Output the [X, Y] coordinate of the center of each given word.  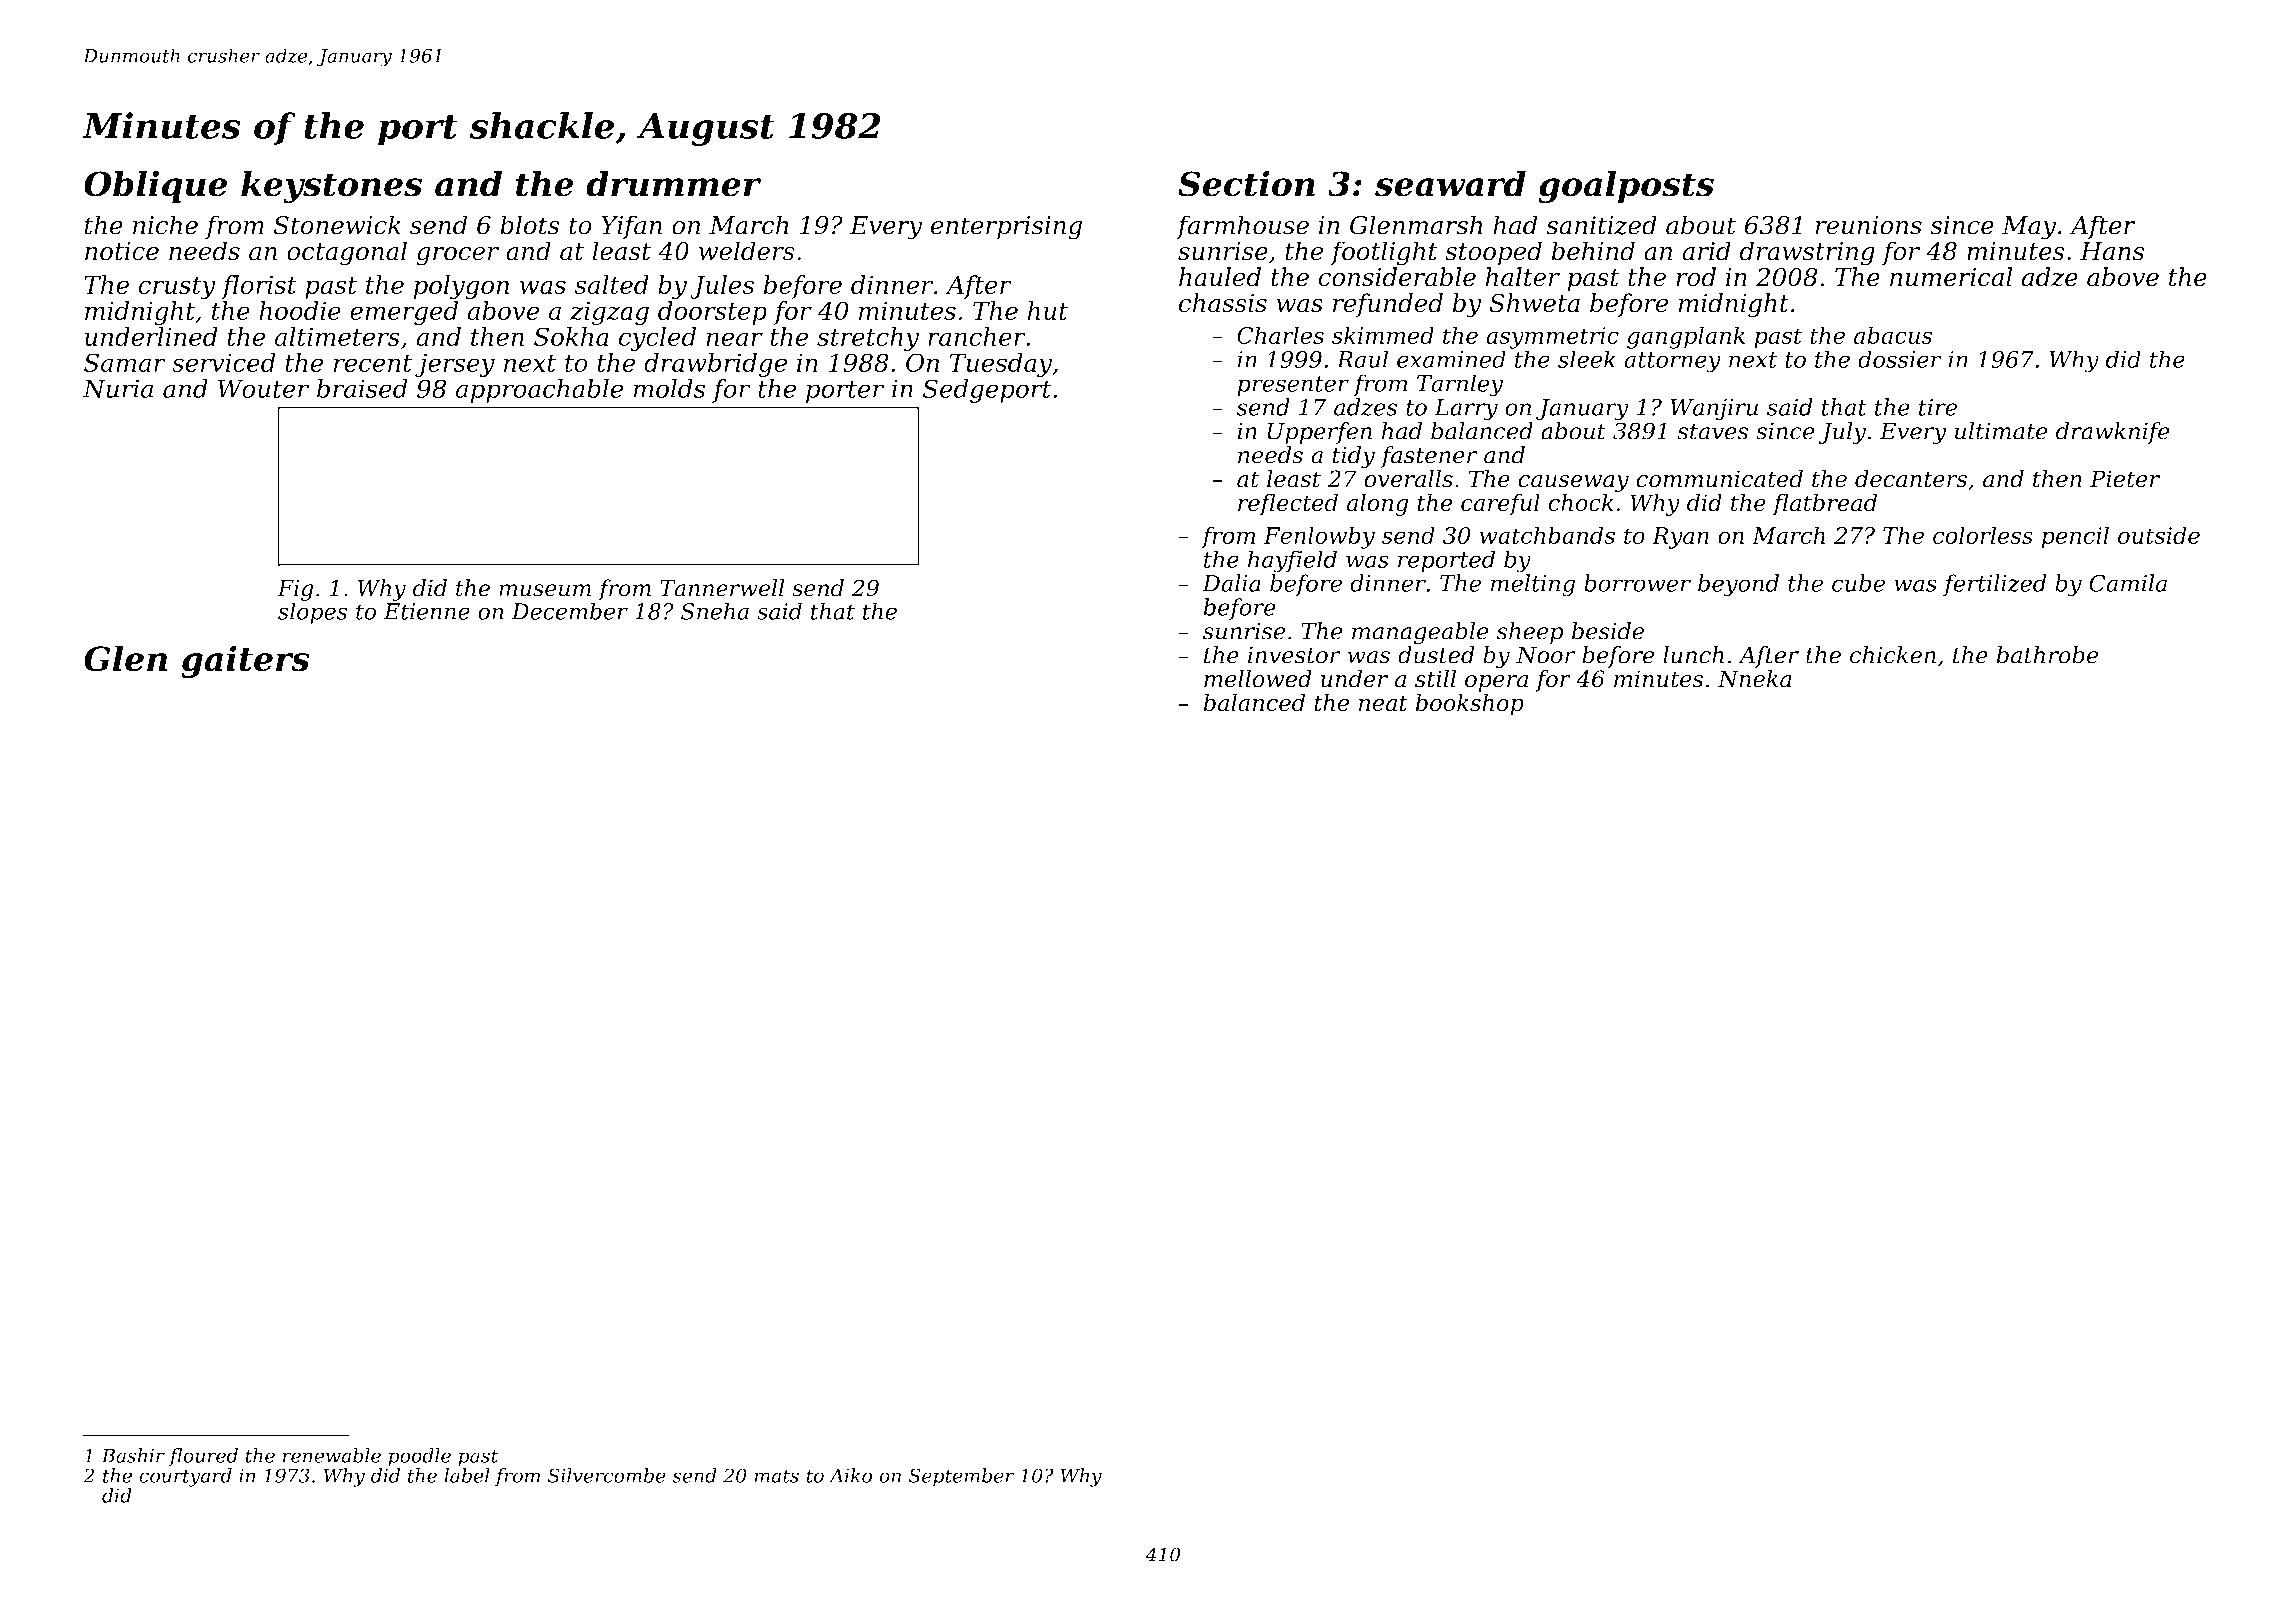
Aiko [850, 1475]
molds [669, 388]
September [961, 1477]
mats [776, 1476]
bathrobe [2048, 655]
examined [1451, 359]
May [2029, 228]
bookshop [1469, 704]
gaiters [245, 661]
